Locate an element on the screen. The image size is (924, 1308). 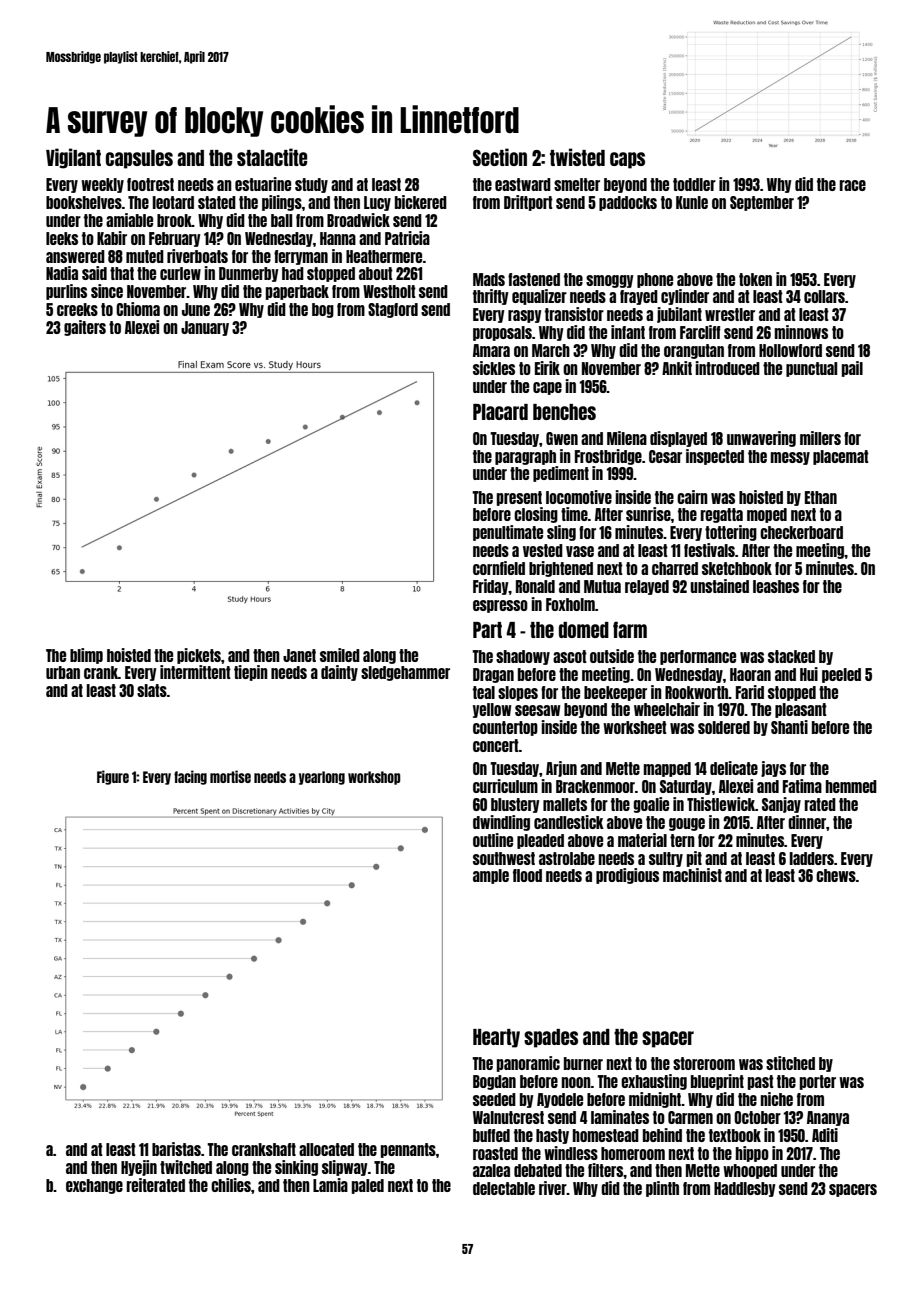
midnight is located at coordinates (655, 1100).
